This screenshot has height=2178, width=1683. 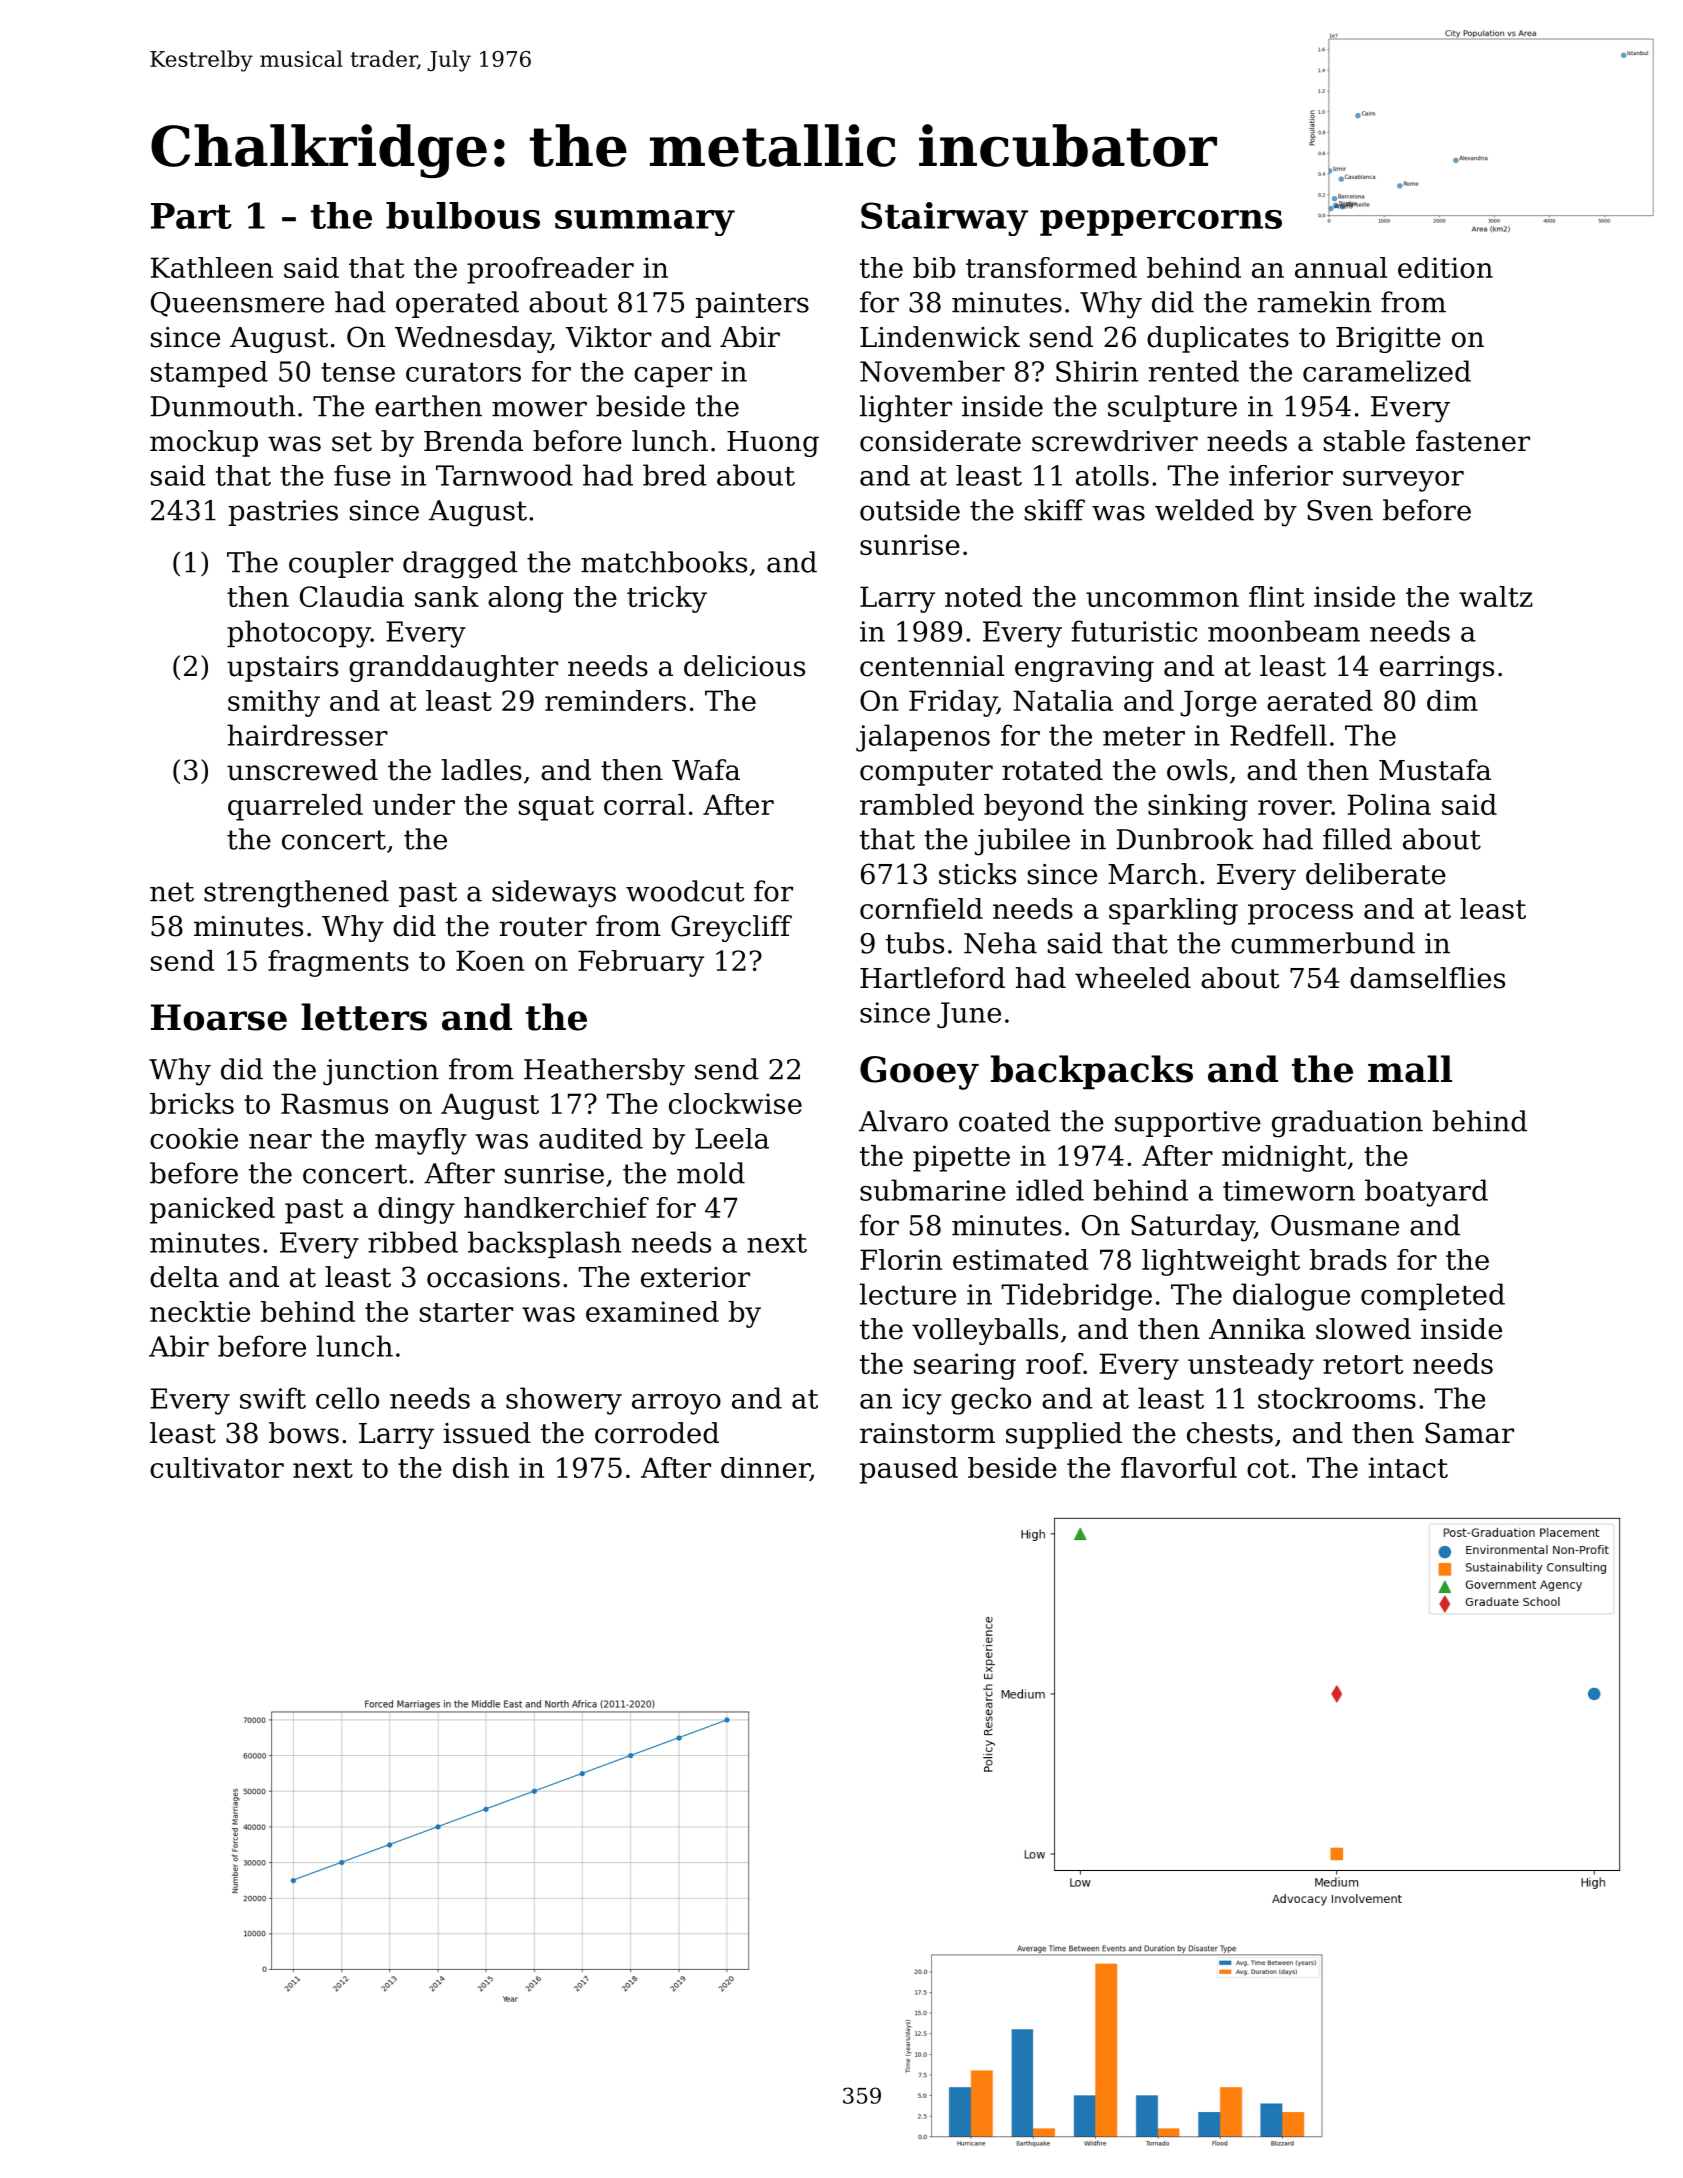 What do you see at coordinates (765, 1469) in the screenshot?
I see `dinner` at bounding box center [765, 1469].
